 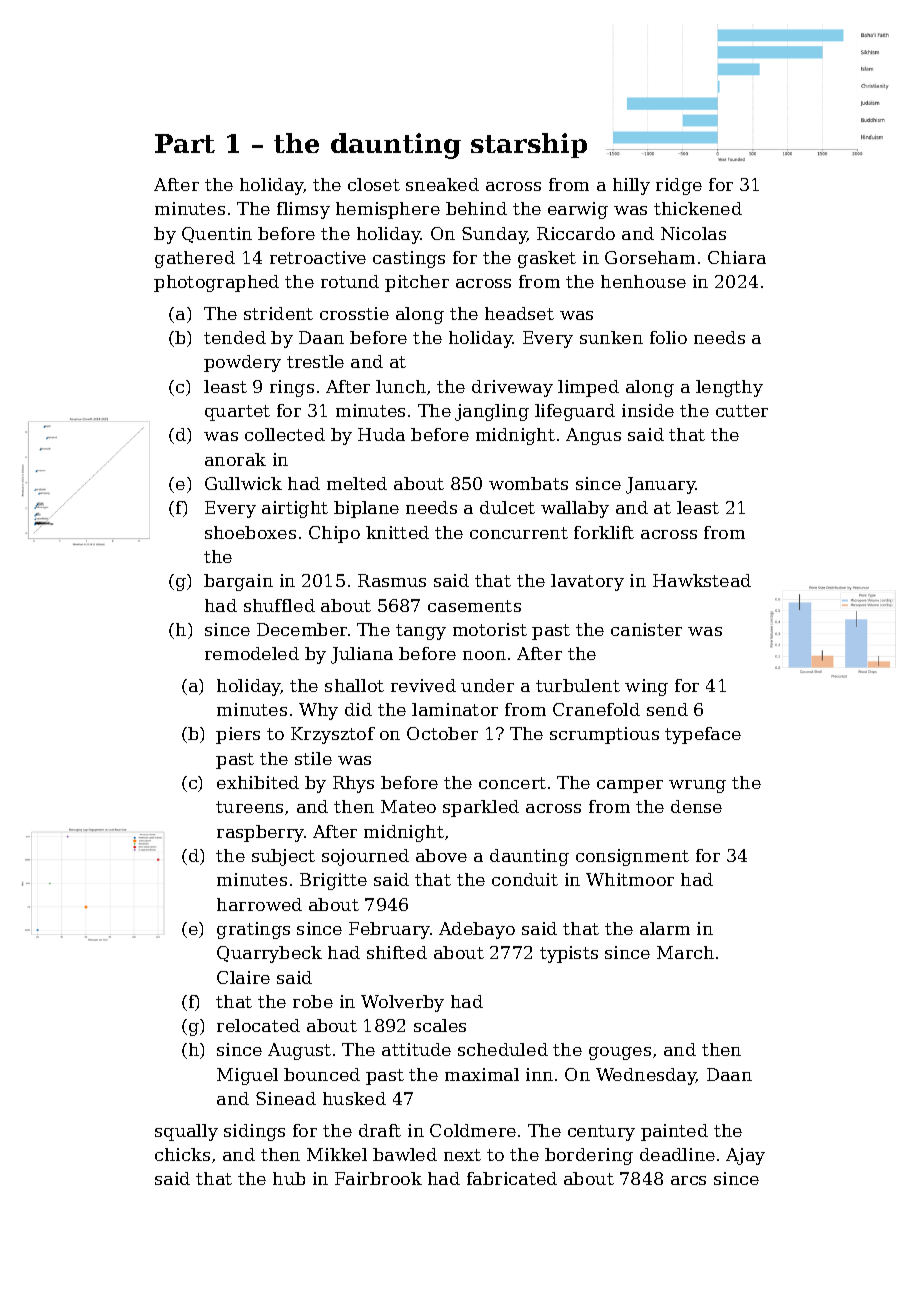 What do you see at coordinates (492, 412) in the document?
I see `jangling` at bounding box center [492, 412].
